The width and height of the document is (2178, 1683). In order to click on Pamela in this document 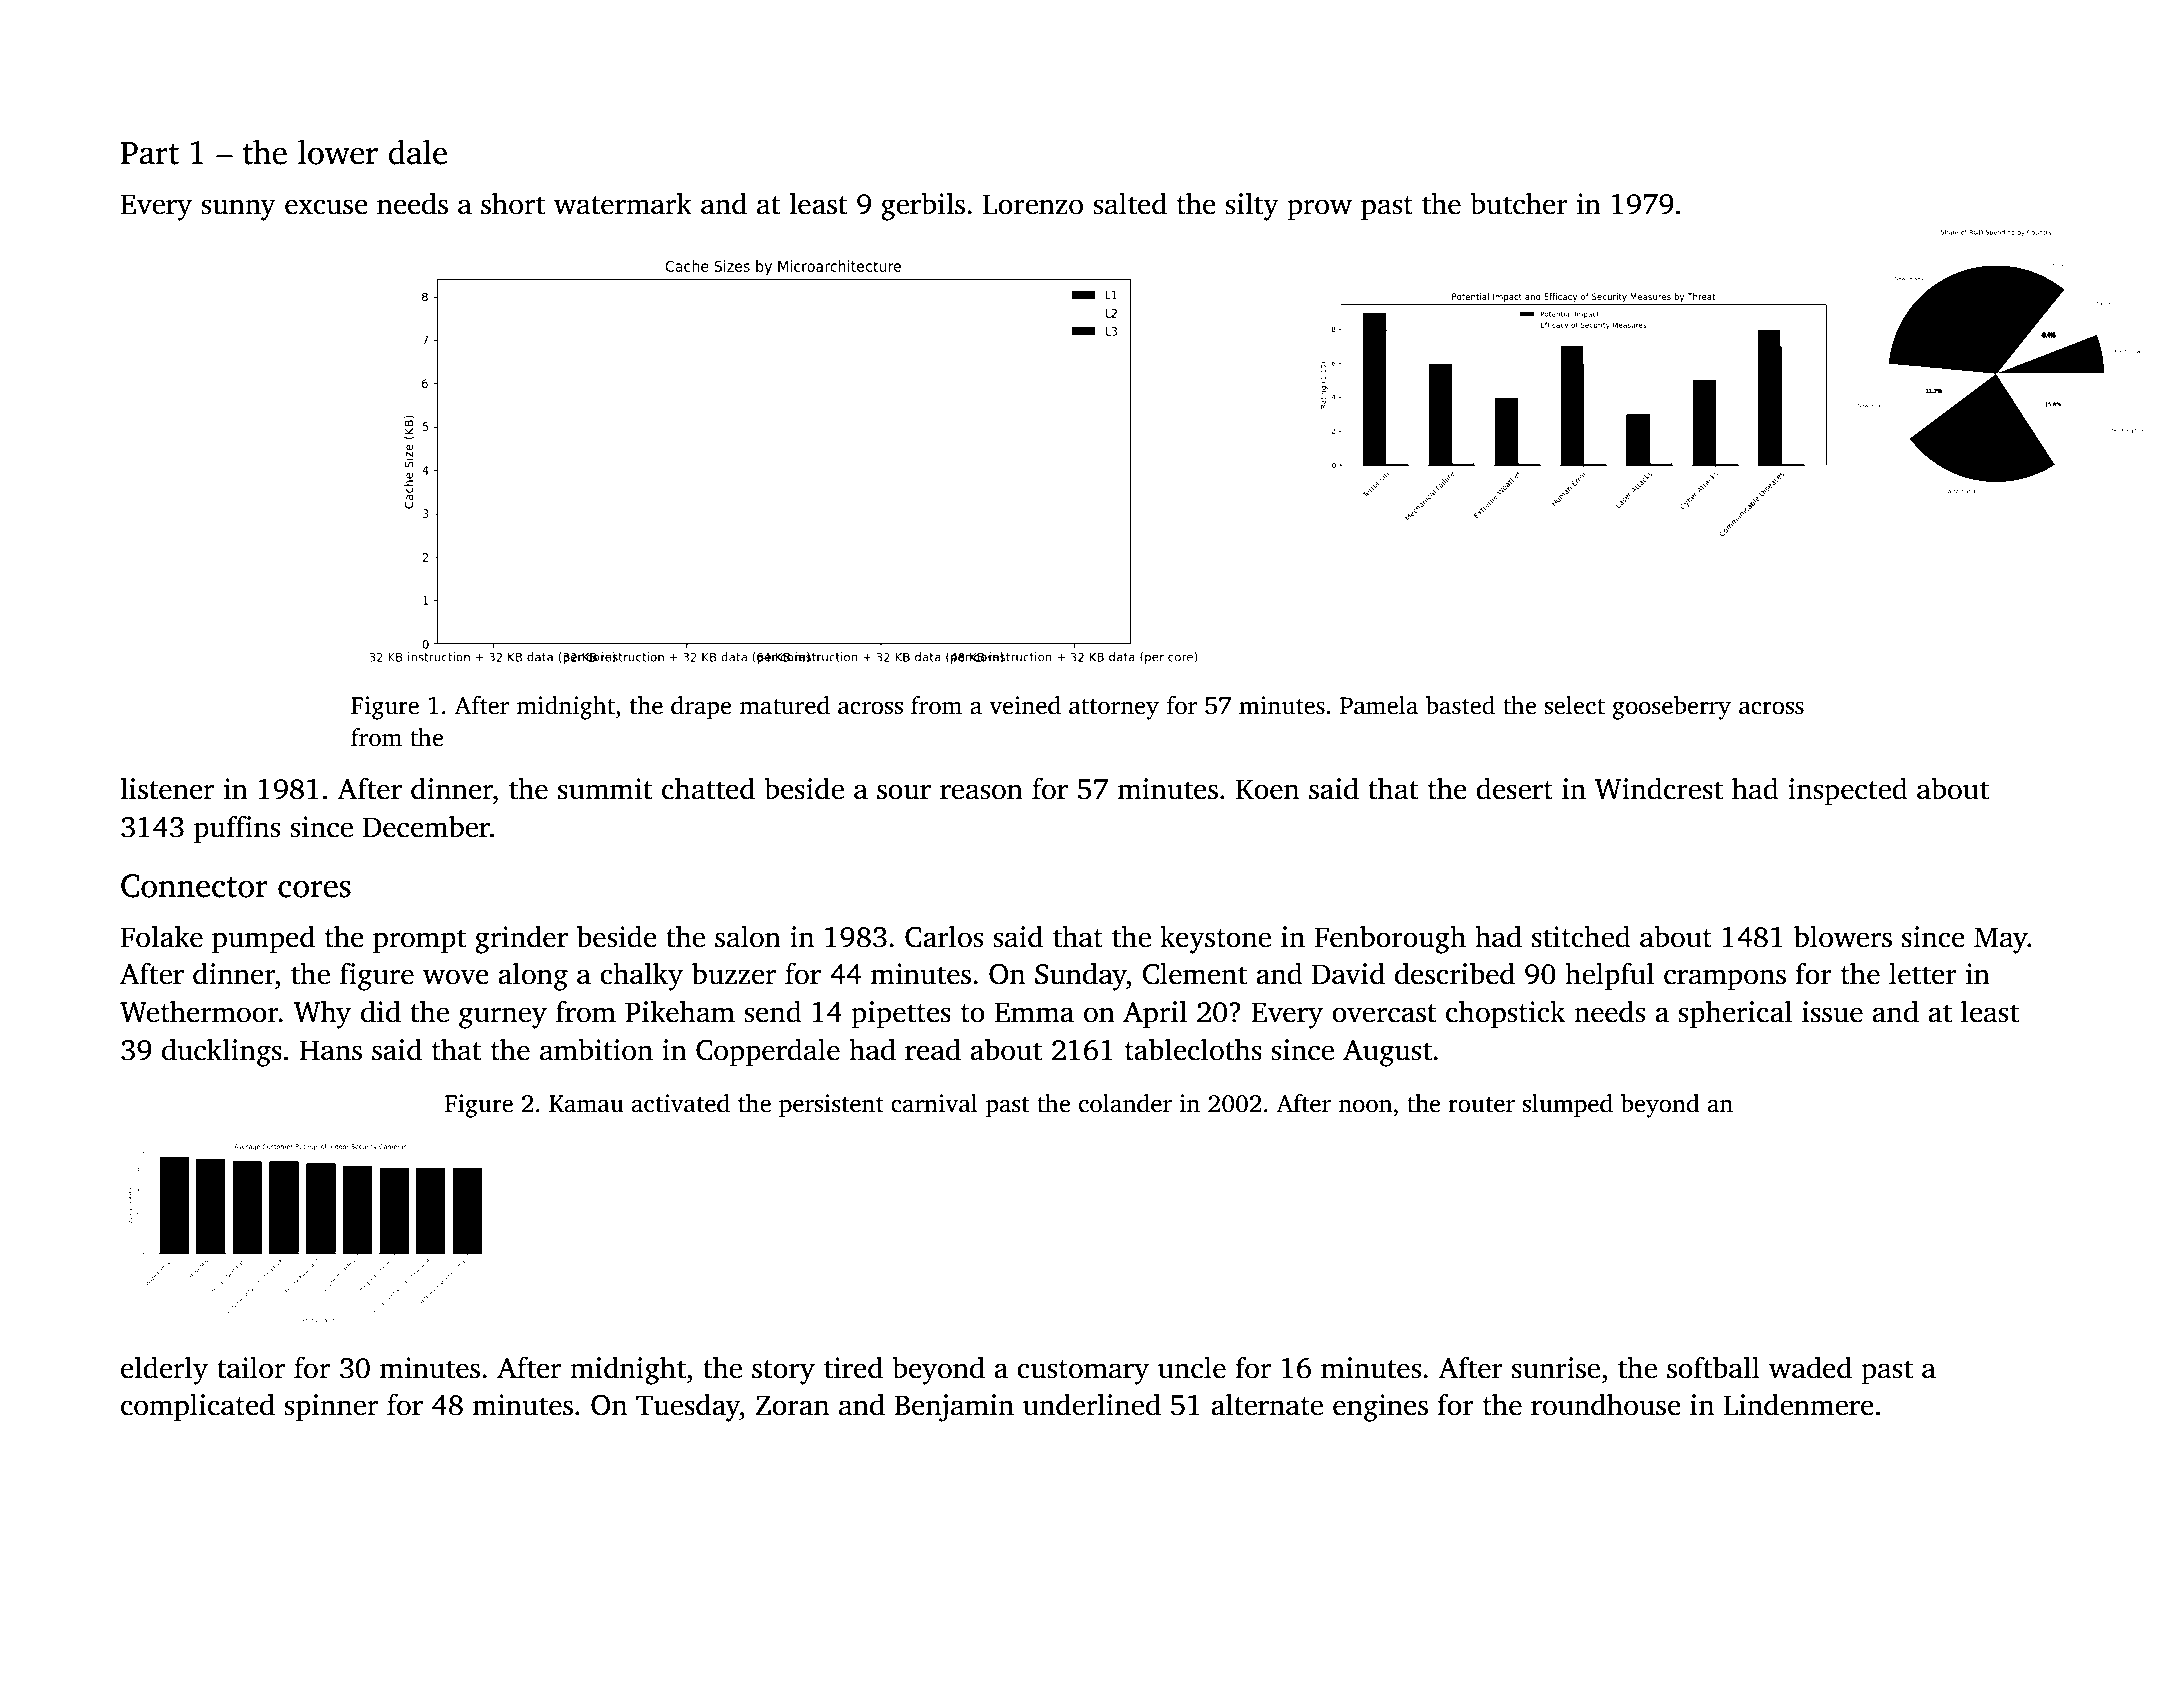, I will do `click(1379, 705)`.
